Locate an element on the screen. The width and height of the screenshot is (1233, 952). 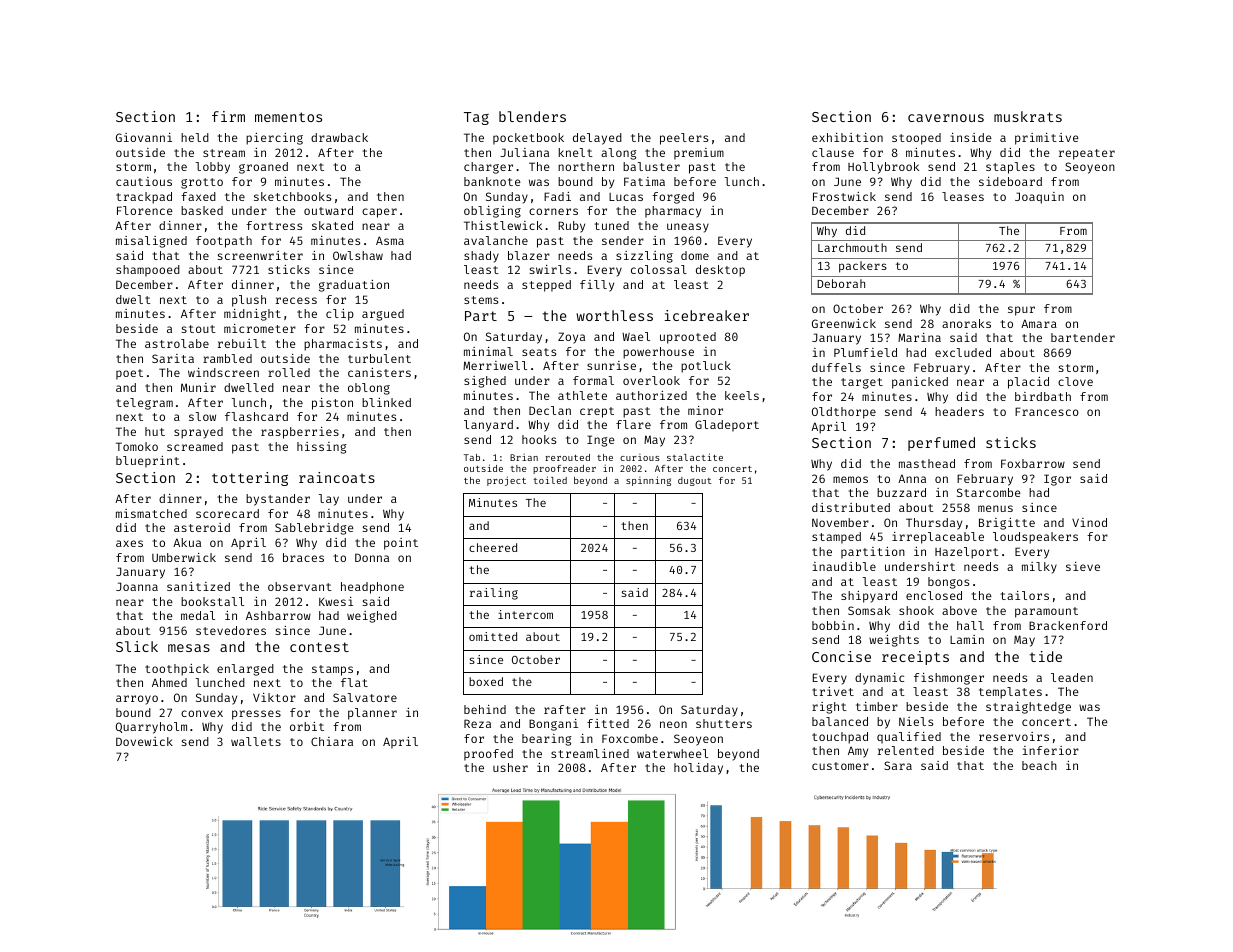
intercom is located at coordinates (525, 614).
